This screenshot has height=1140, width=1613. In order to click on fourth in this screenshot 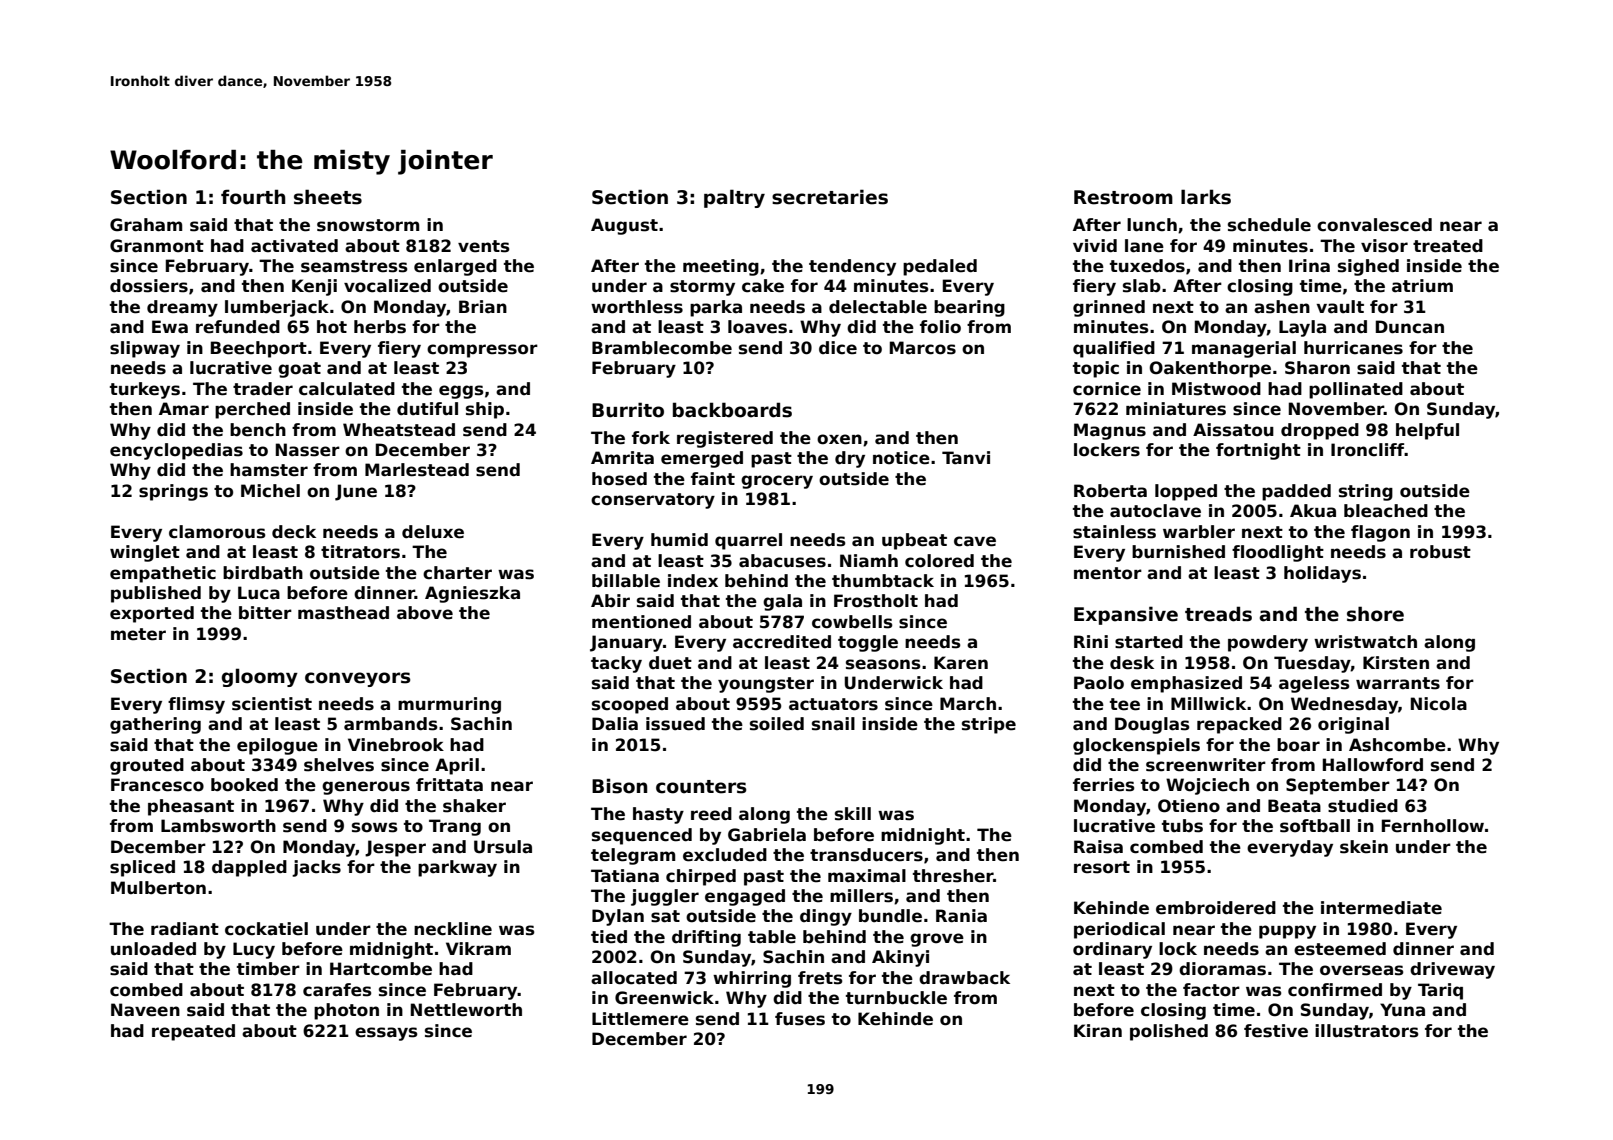, I will do `click(253, 197)`.
